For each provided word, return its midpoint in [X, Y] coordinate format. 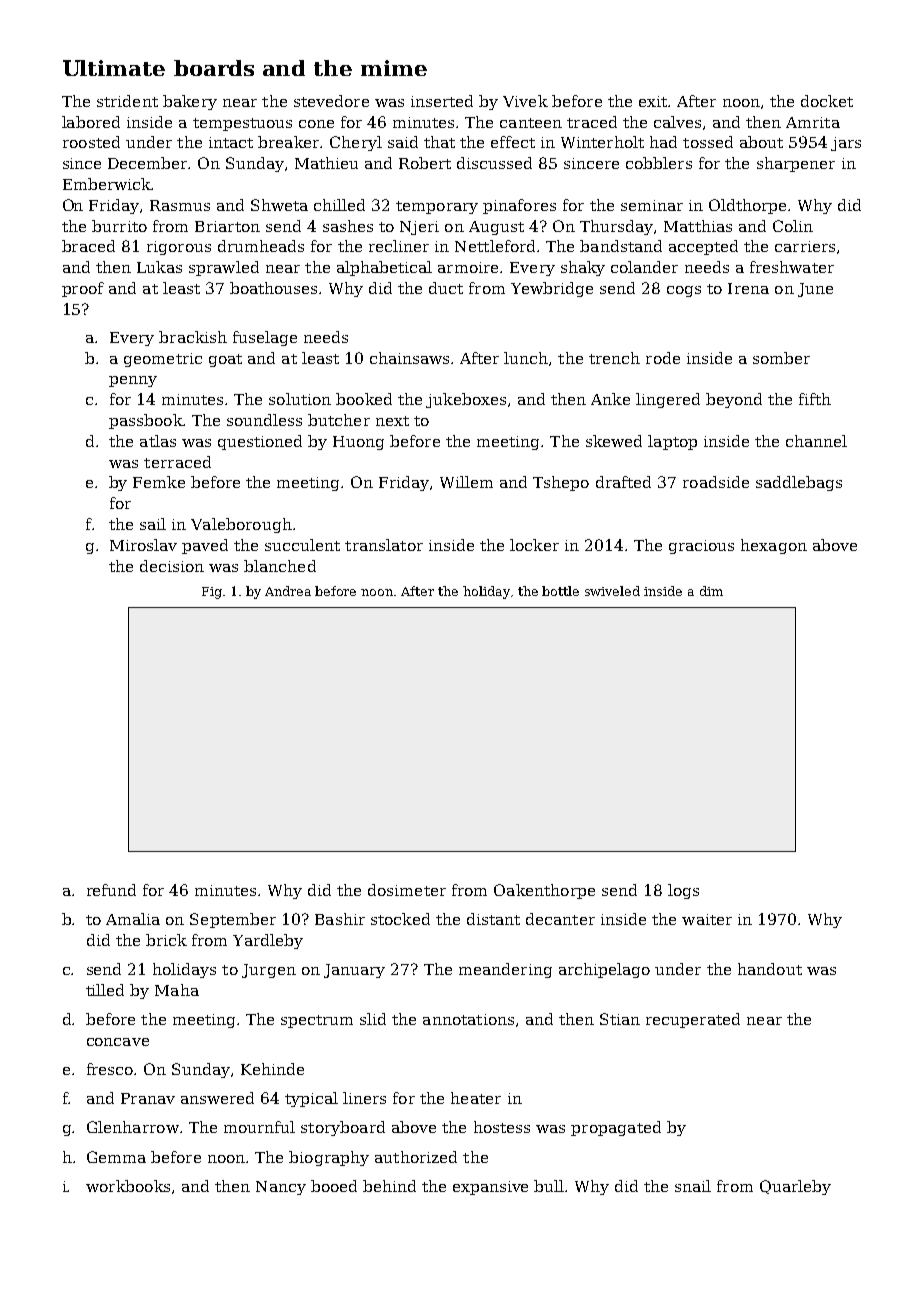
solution [300, 399]
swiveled [612, 591]
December [148, 163]
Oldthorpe [747, 206]
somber [781, 358]
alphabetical [384, 268]
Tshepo [561, 483]
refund [111, 890]
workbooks [128, 1186]
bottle [560, 591]
